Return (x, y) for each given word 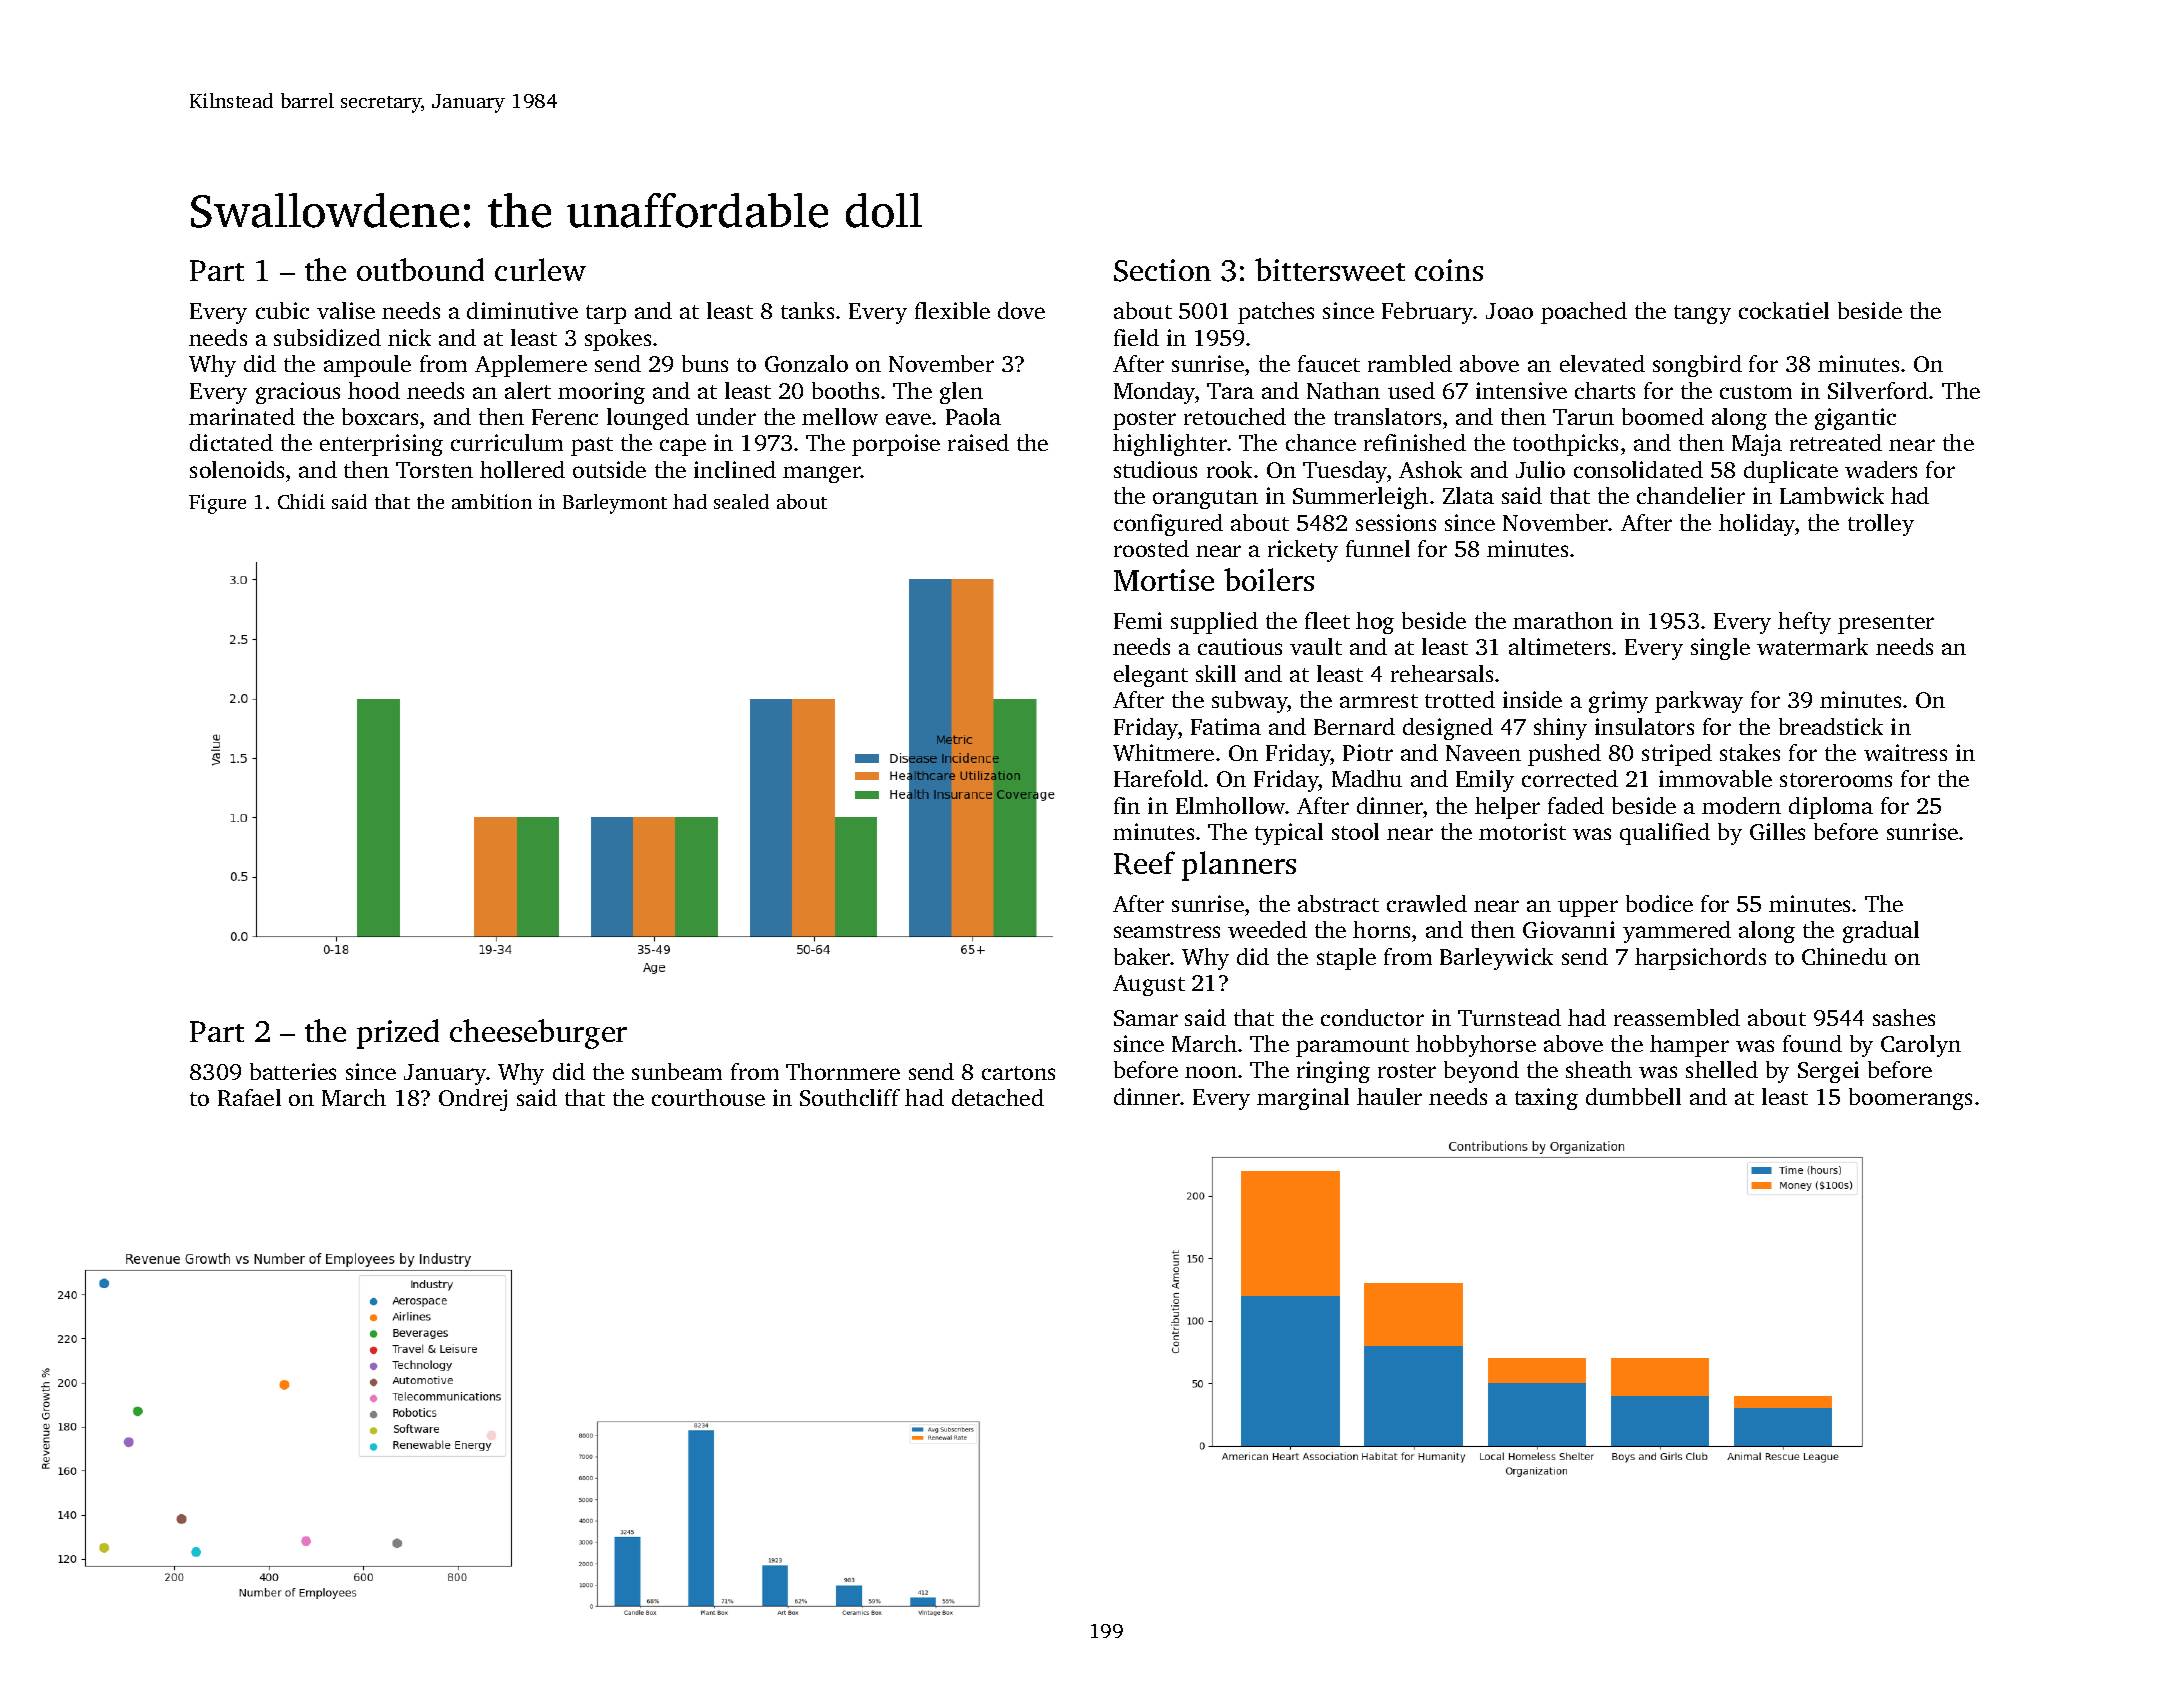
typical (1289, 834)
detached (998, 1097)
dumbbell (1633, 1096)
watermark (1812, 646)
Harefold (1158, 778)
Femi (1138, 620)
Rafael (249, 1097)
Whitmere (1163, 752)
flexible (952, 310)
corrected (1570, 778)
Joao (1509, 311)
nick (409, 337)
